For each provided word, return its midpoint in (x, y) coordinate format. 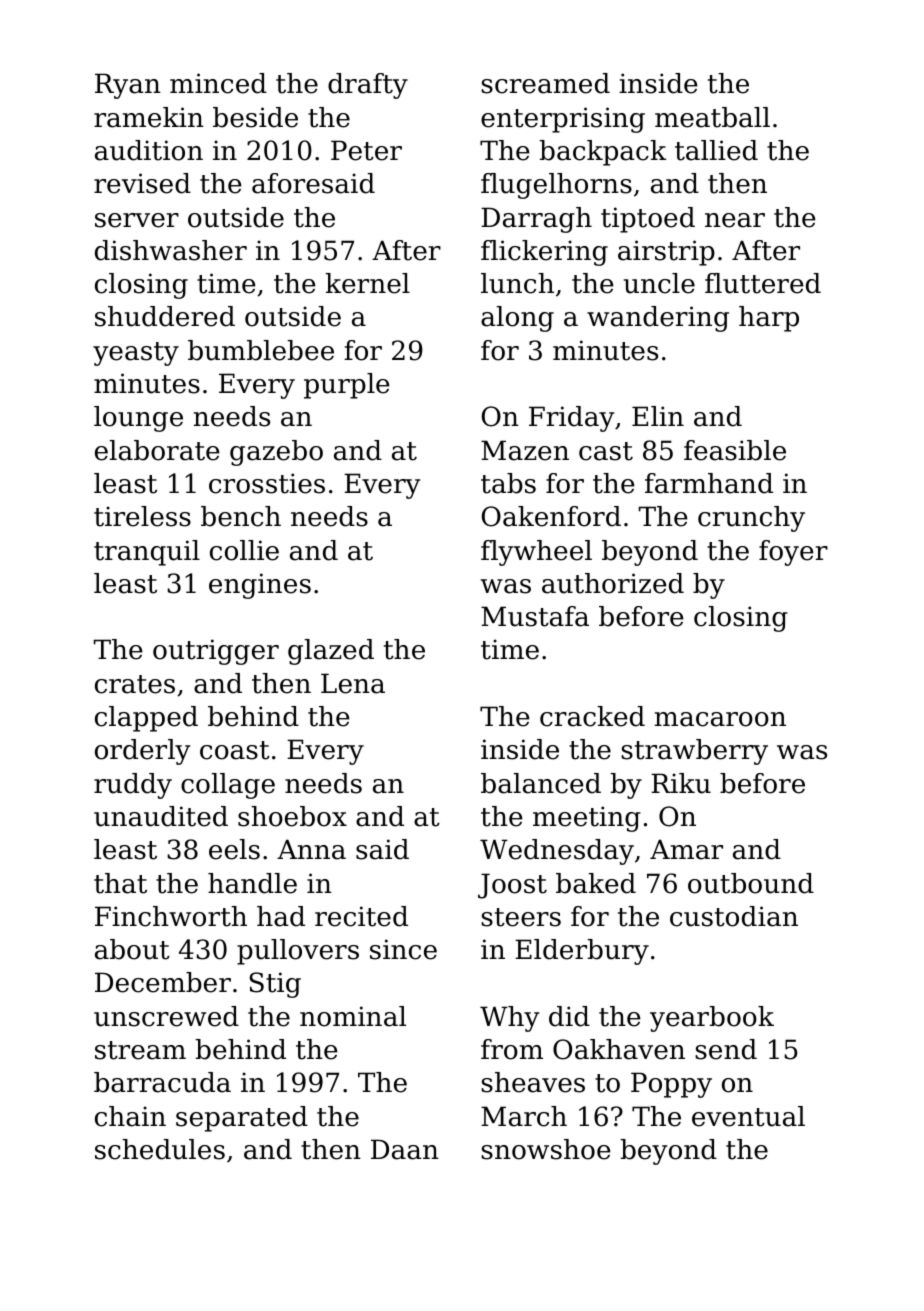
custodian (734, 916)
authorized (613, 583)
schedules (160, 1149)
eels (234, 849)
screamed (545, 83)
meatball (712, 117)
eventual (748, 1116)
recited (361, 916)
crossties (267, 483)
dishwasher (171, 250)
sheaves (533, 1082)
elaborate (157, 450)
